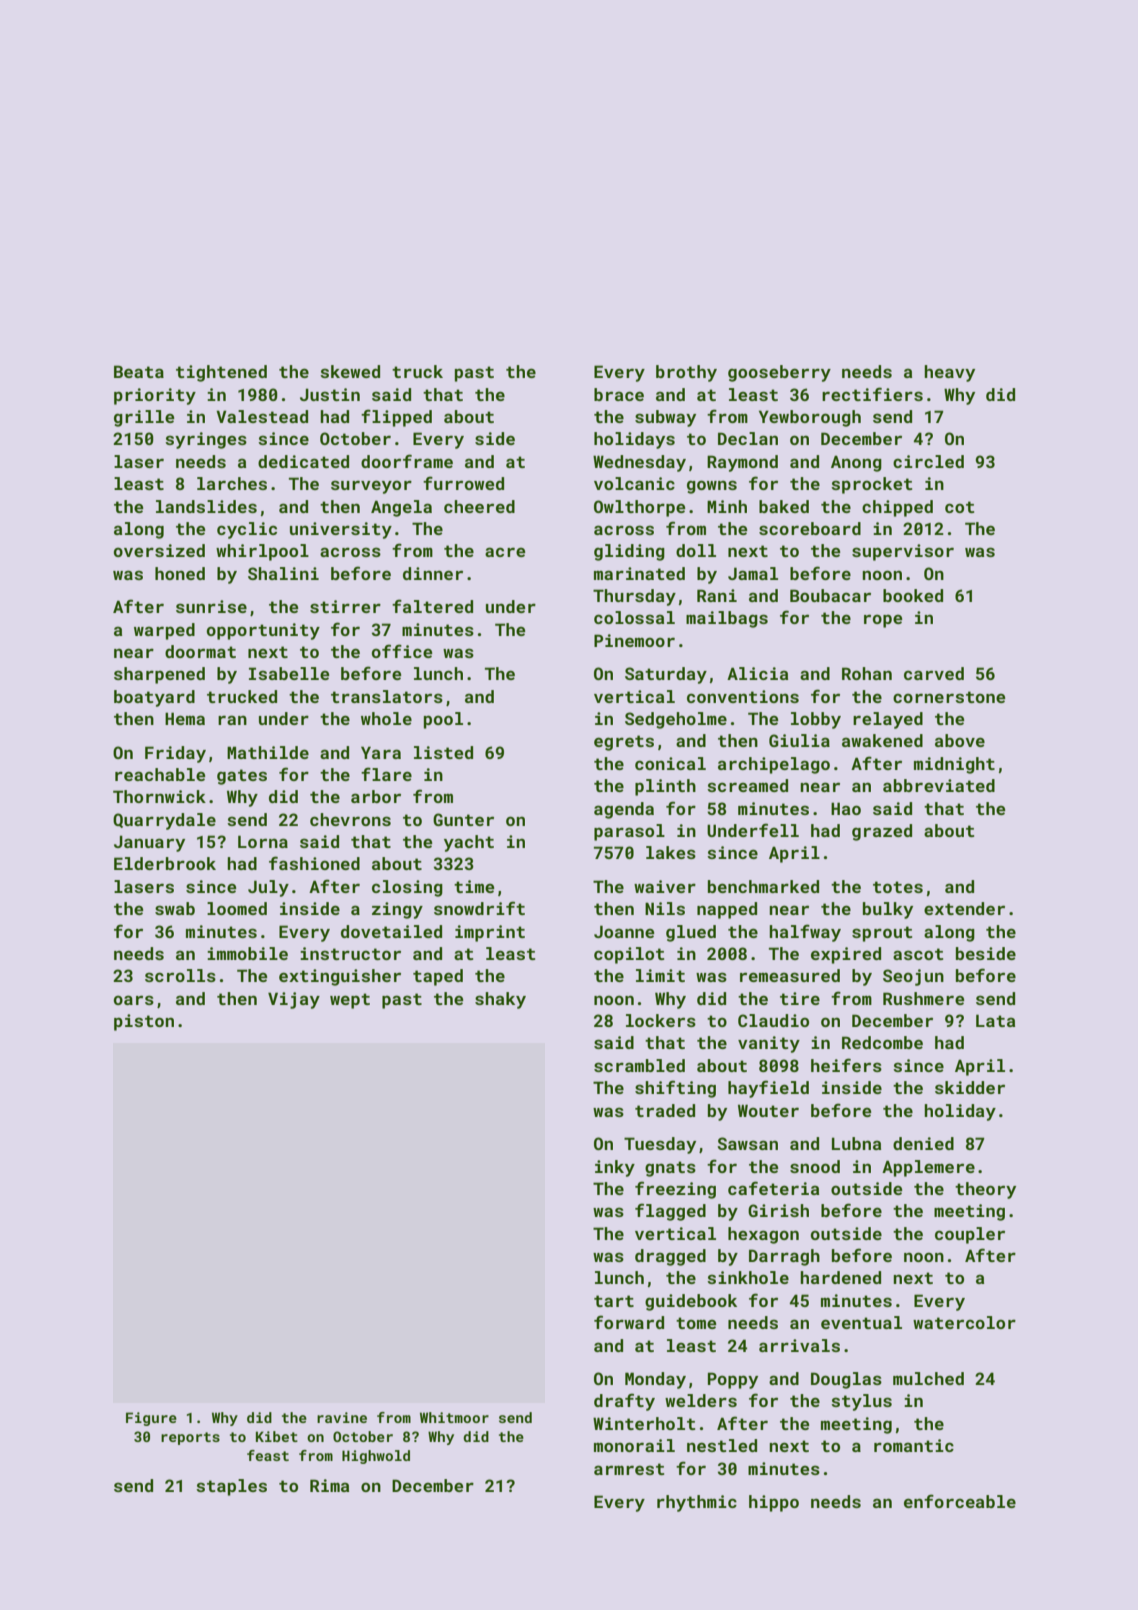 The width and height of the document is (1138, 1610). I want to click on Highwold, so click(376, 1457).
